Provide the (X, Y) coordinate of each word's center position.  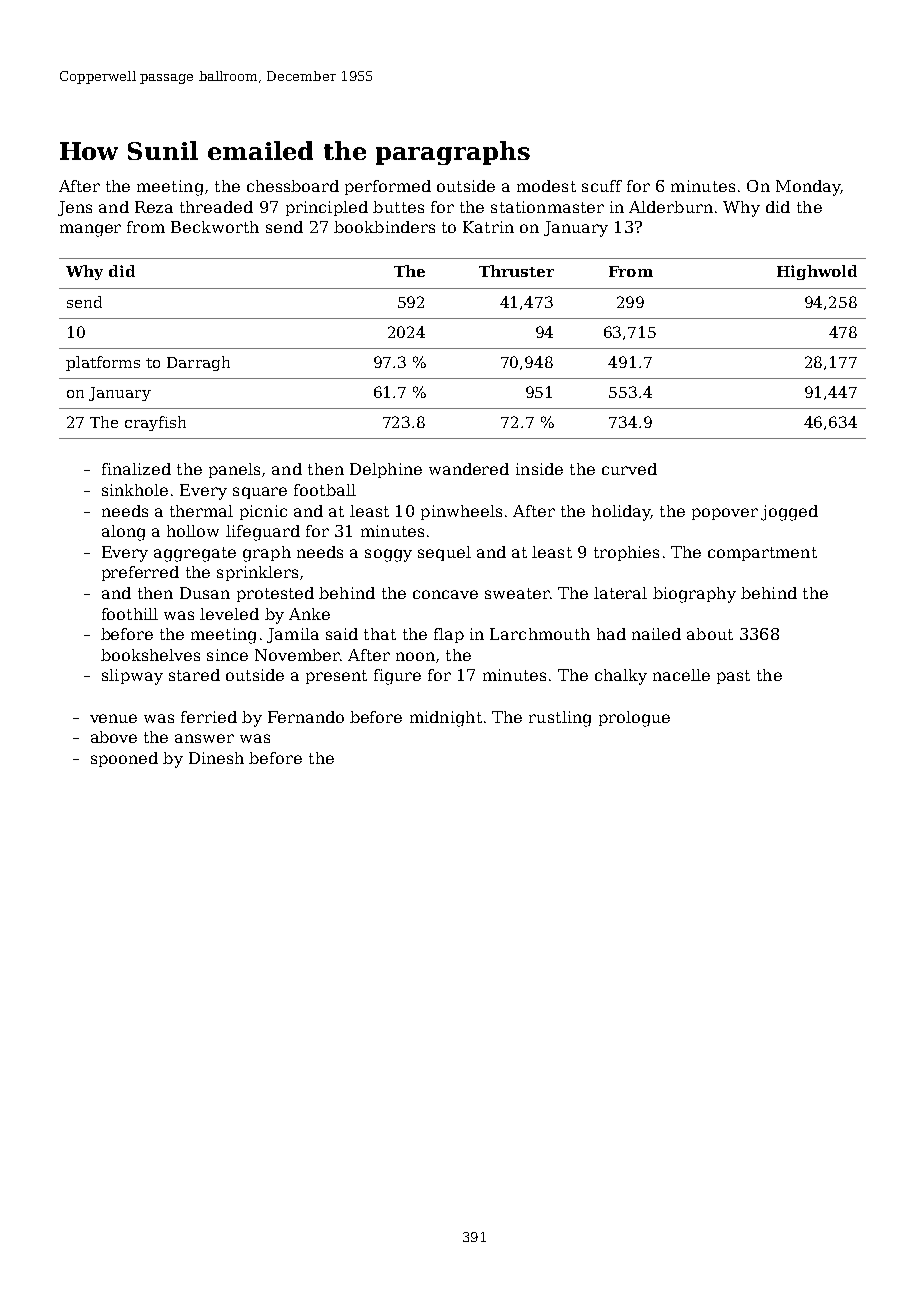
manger (90, 230)
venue (113, 718)
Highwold (817, 272)
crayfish (155, 423)
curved (629, 469)
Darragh (198, 363)
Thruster (516, 271)
